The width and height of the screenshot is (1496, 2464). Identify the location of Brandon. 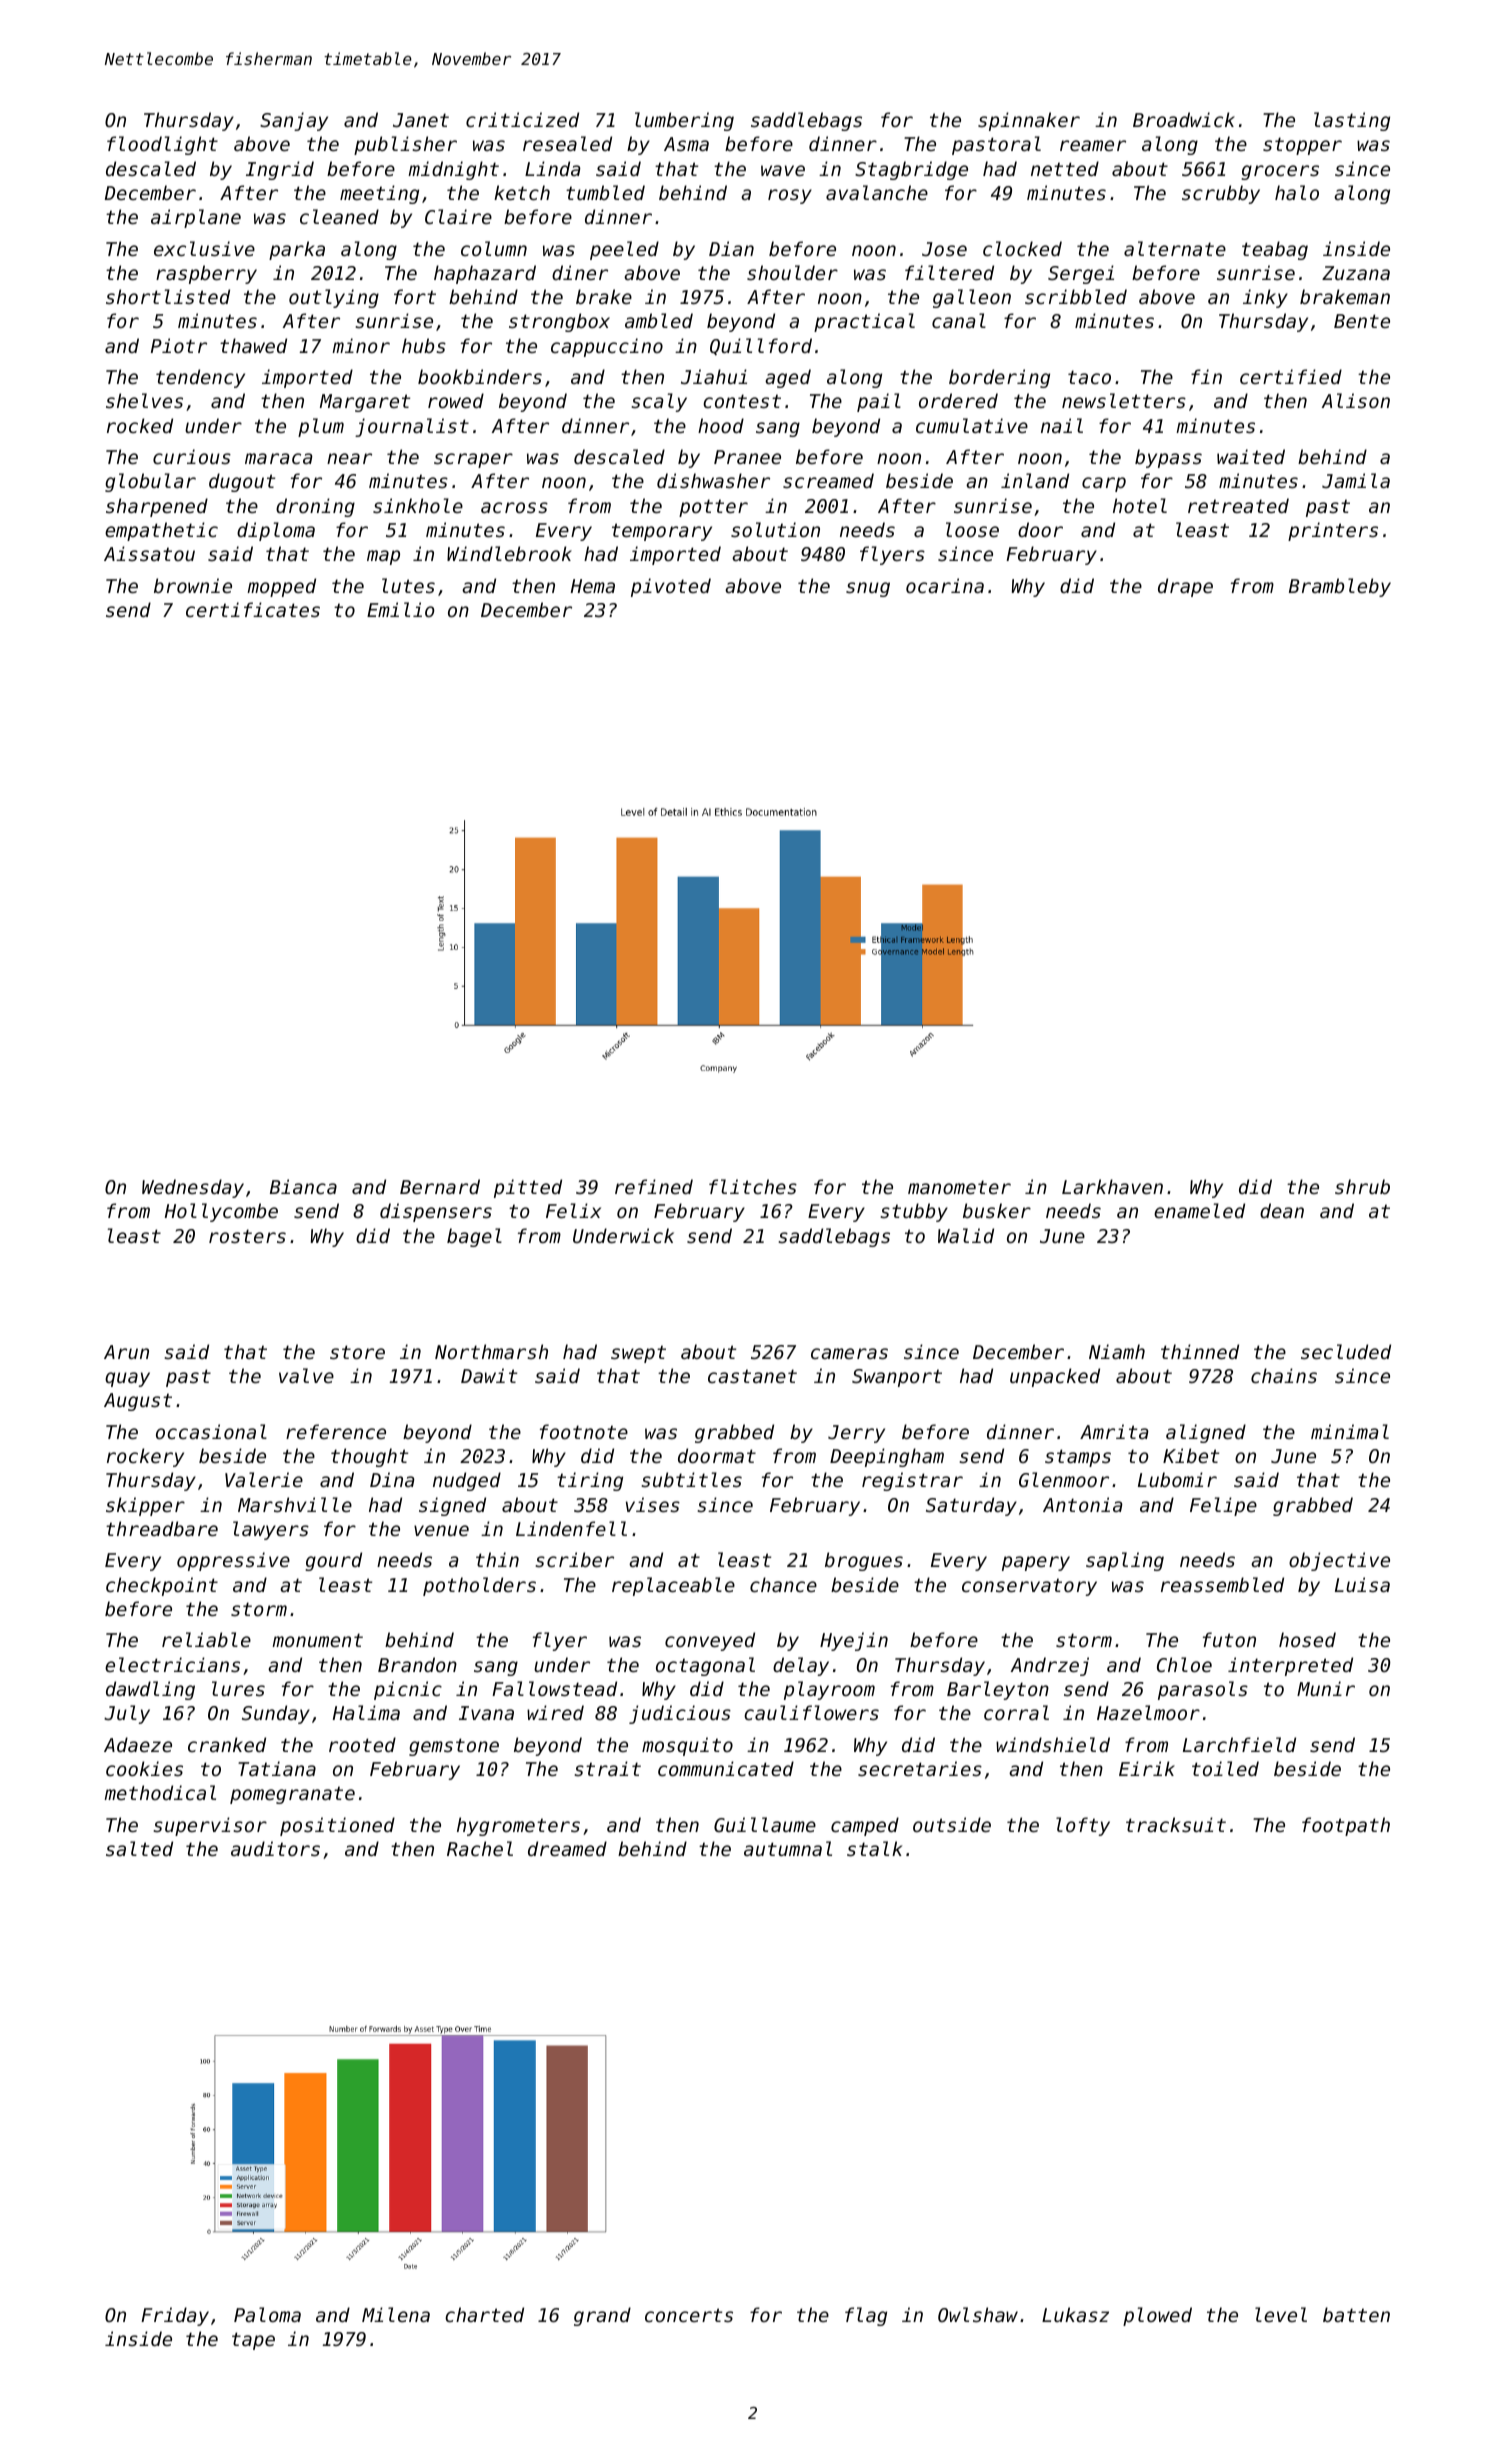
(417, 1664).
